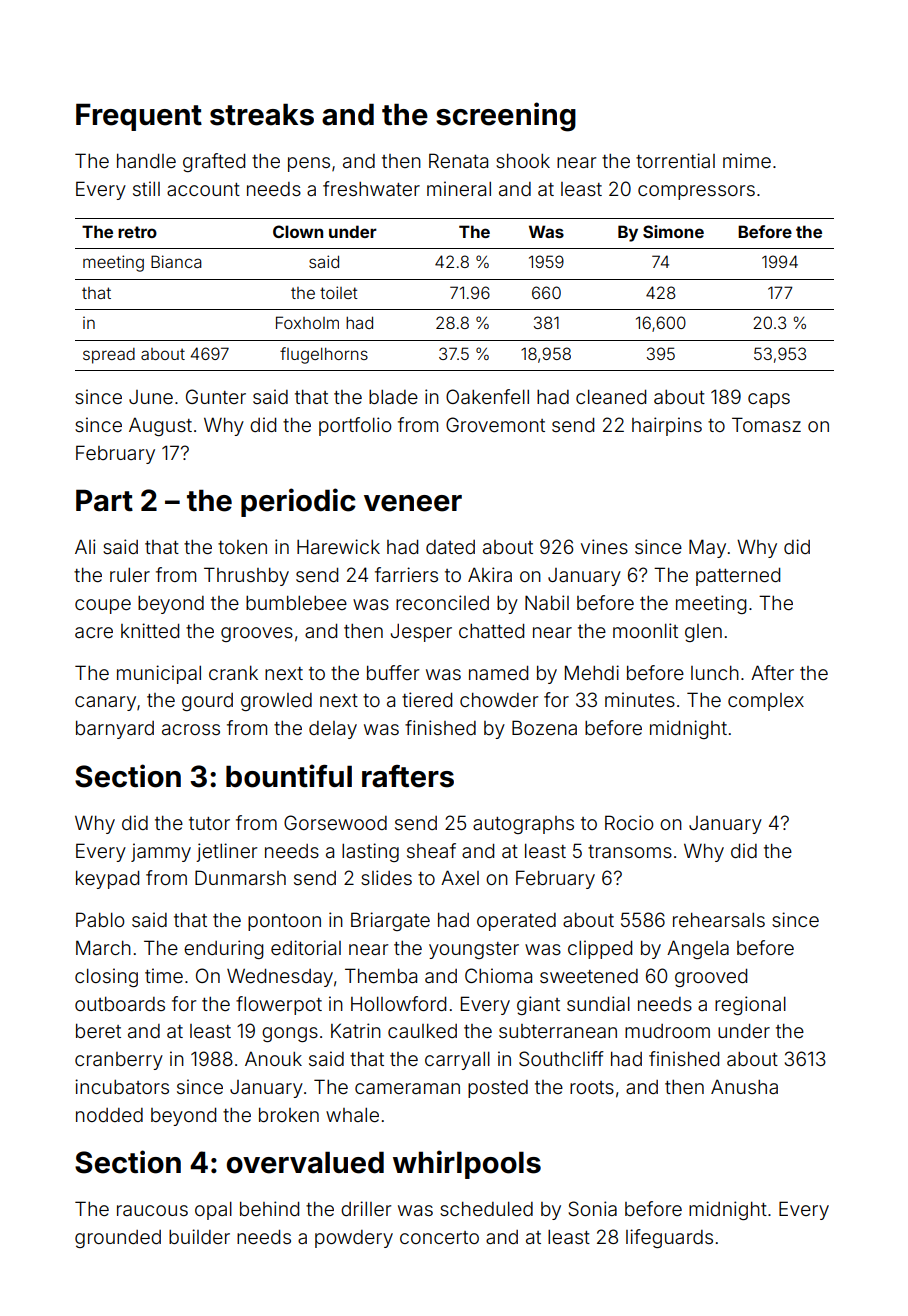 The height and width of the screenshot is (1316, 908). What do you see at coordinates (600, 949) in the screenshot?
I see `clipped` at bounding box center [600, 949].
